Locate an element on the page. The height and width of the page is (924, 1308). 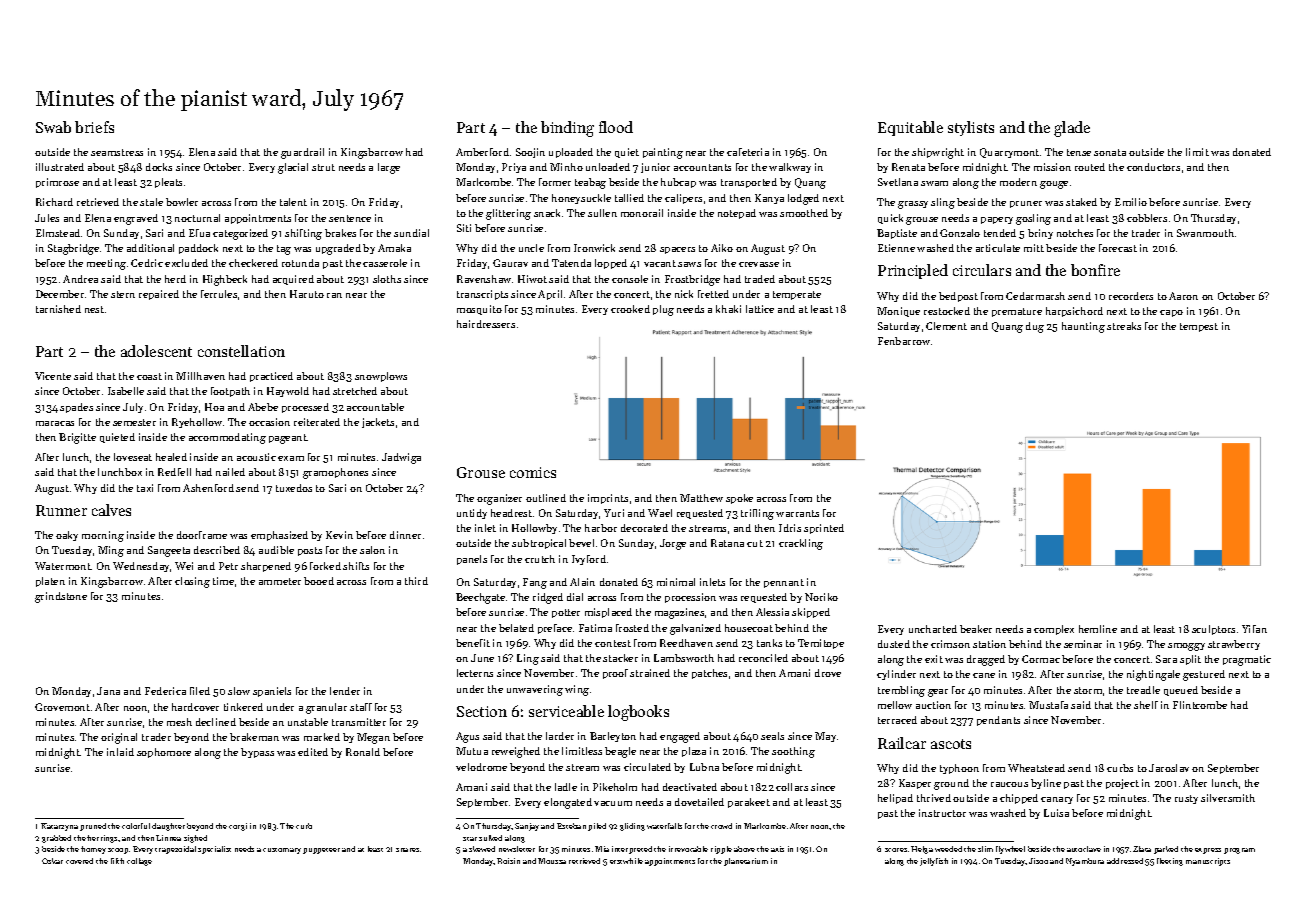
sonata is located at coordinates (1110, 152).
